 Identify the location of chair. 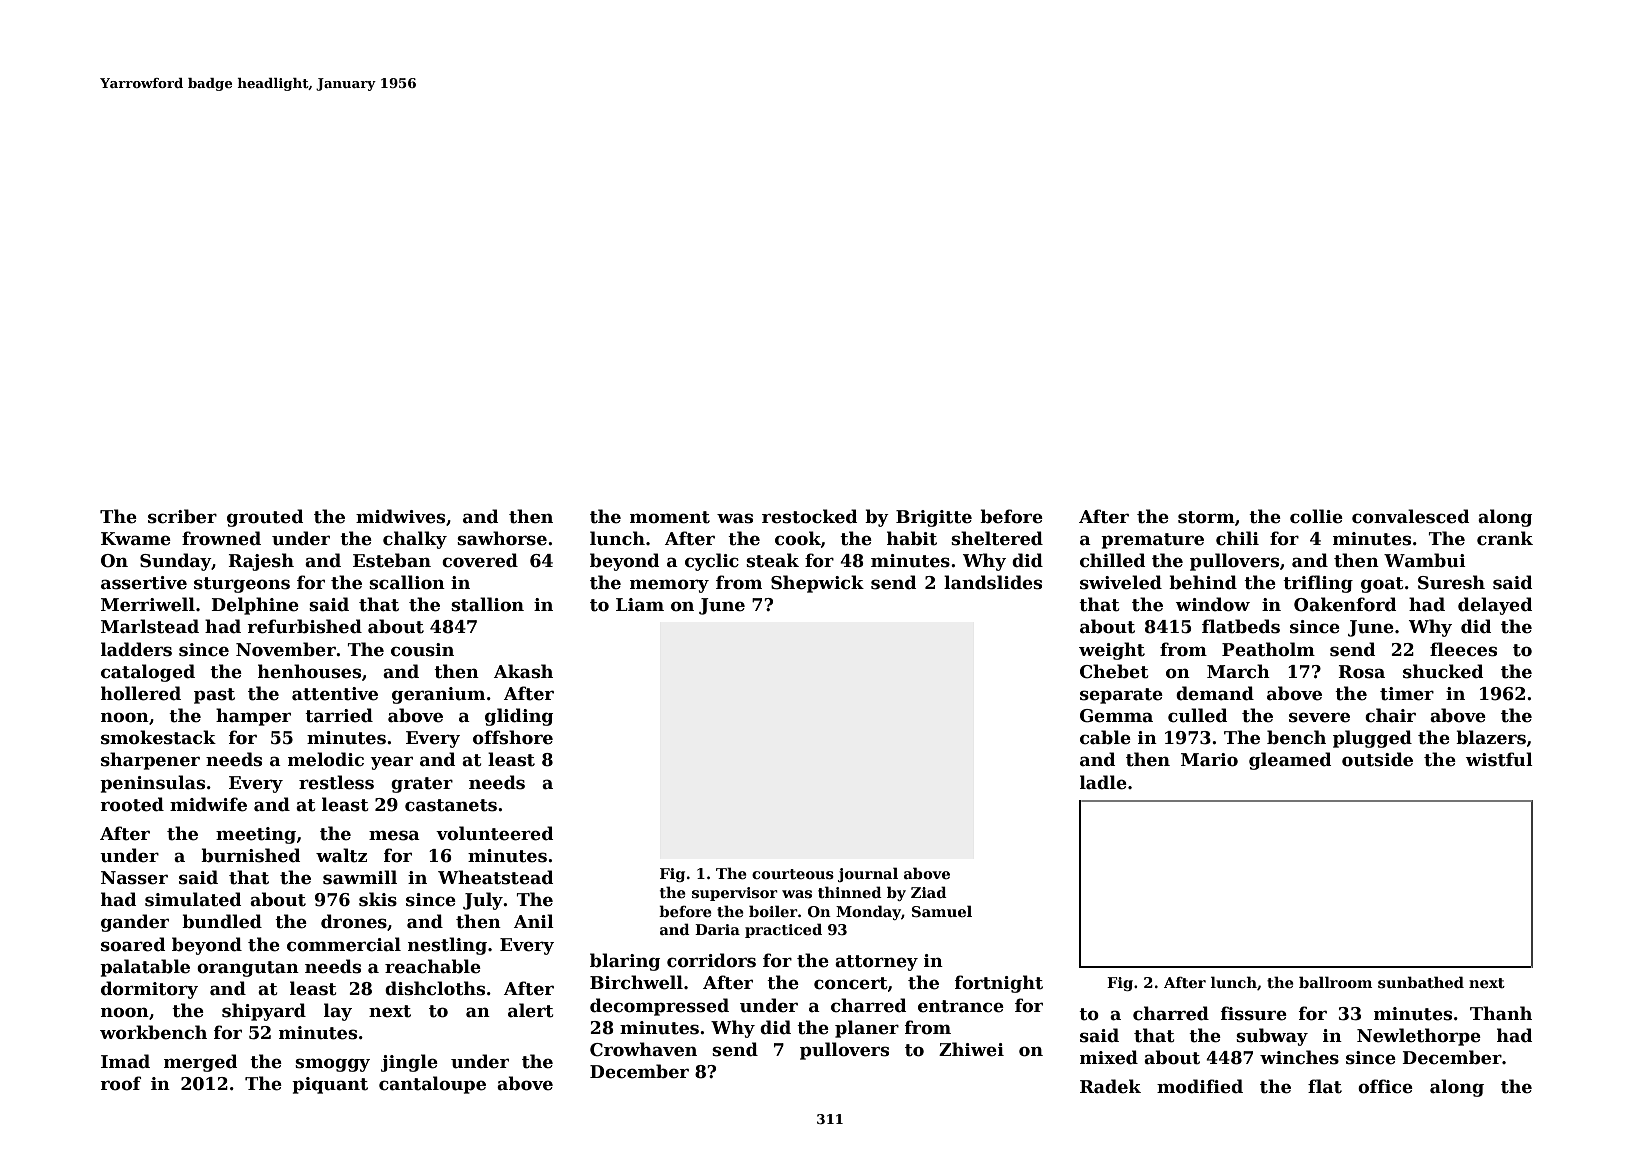
(1390, 715).
